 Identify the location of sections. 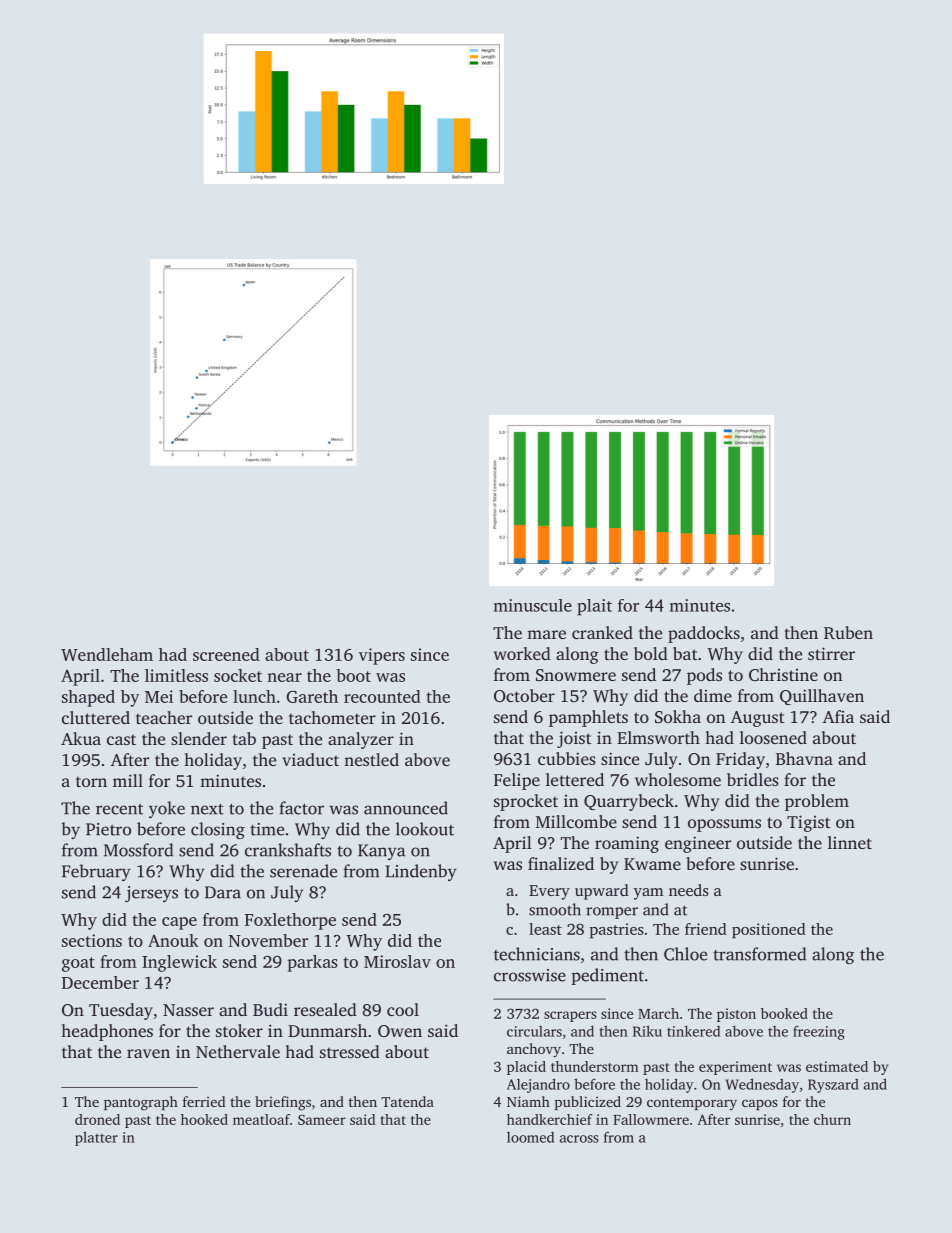
(92, 940).
